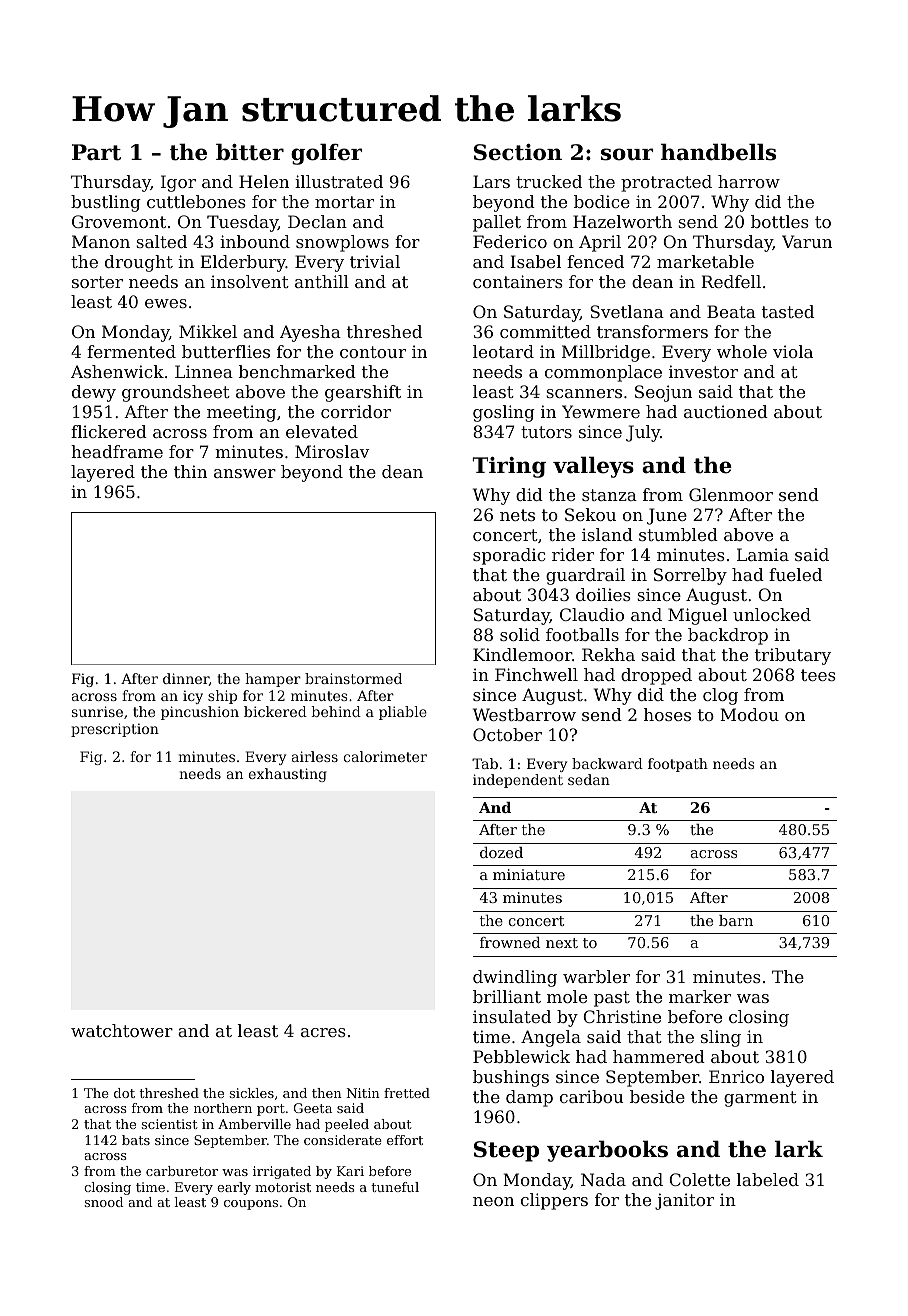 This screenshot has width=908, height=1316. What do you see at coordinates (104, 1202) in the screenshot?
I see `snood` at bounding box center [104, 1202].
